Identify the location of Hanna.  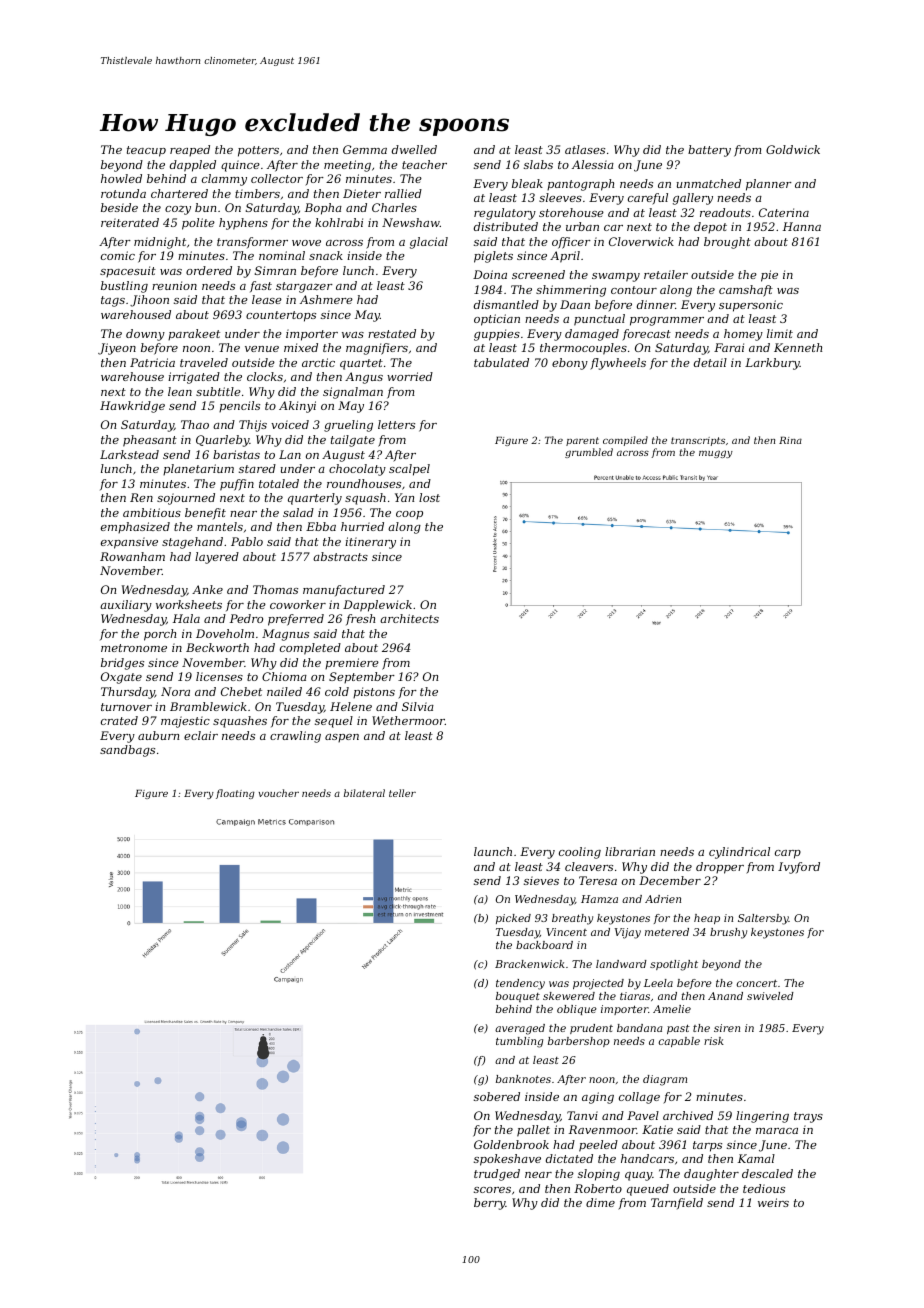
(802, 226).
